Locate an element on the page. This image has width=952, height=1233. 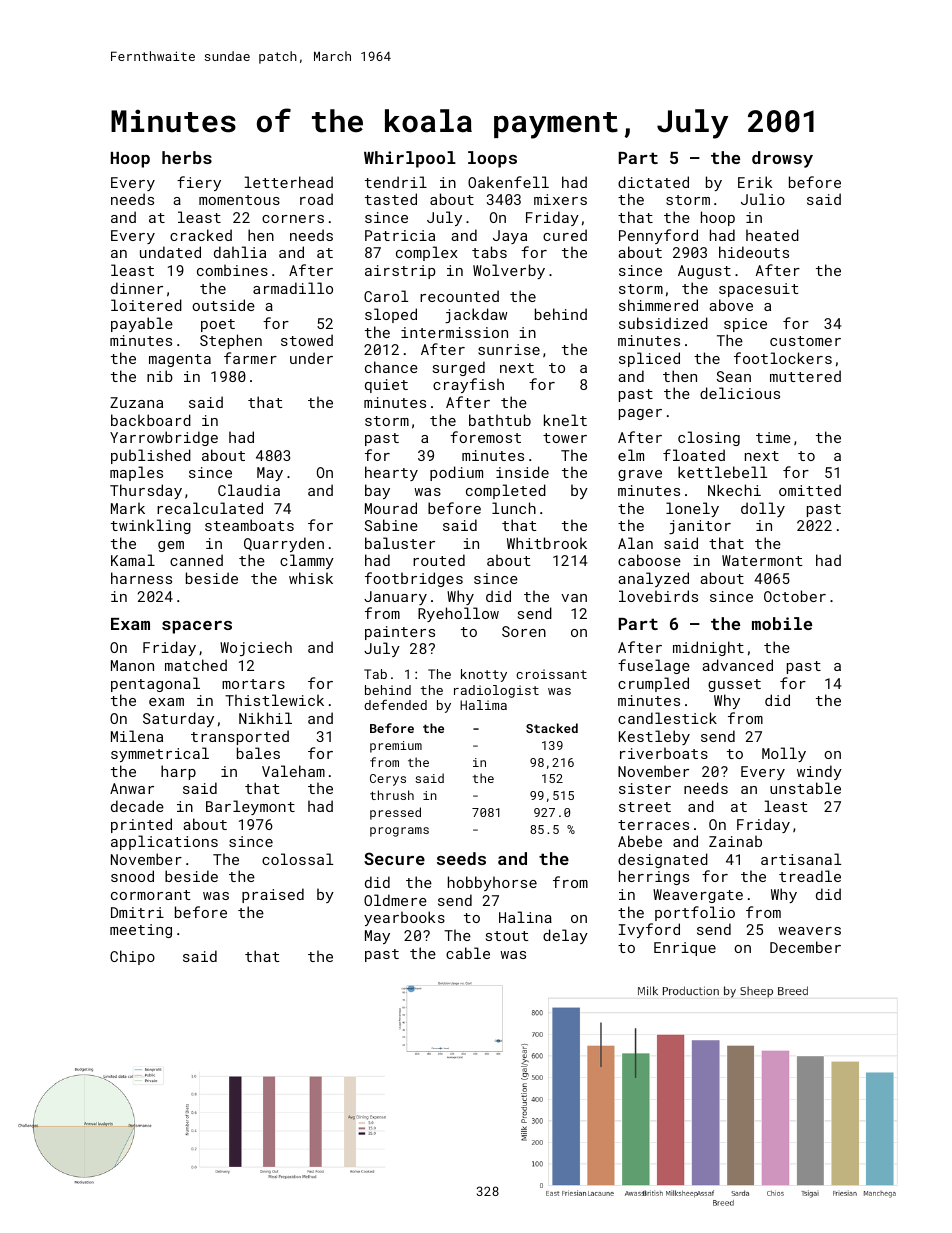
momentous is located at coordinates (239, 200).
